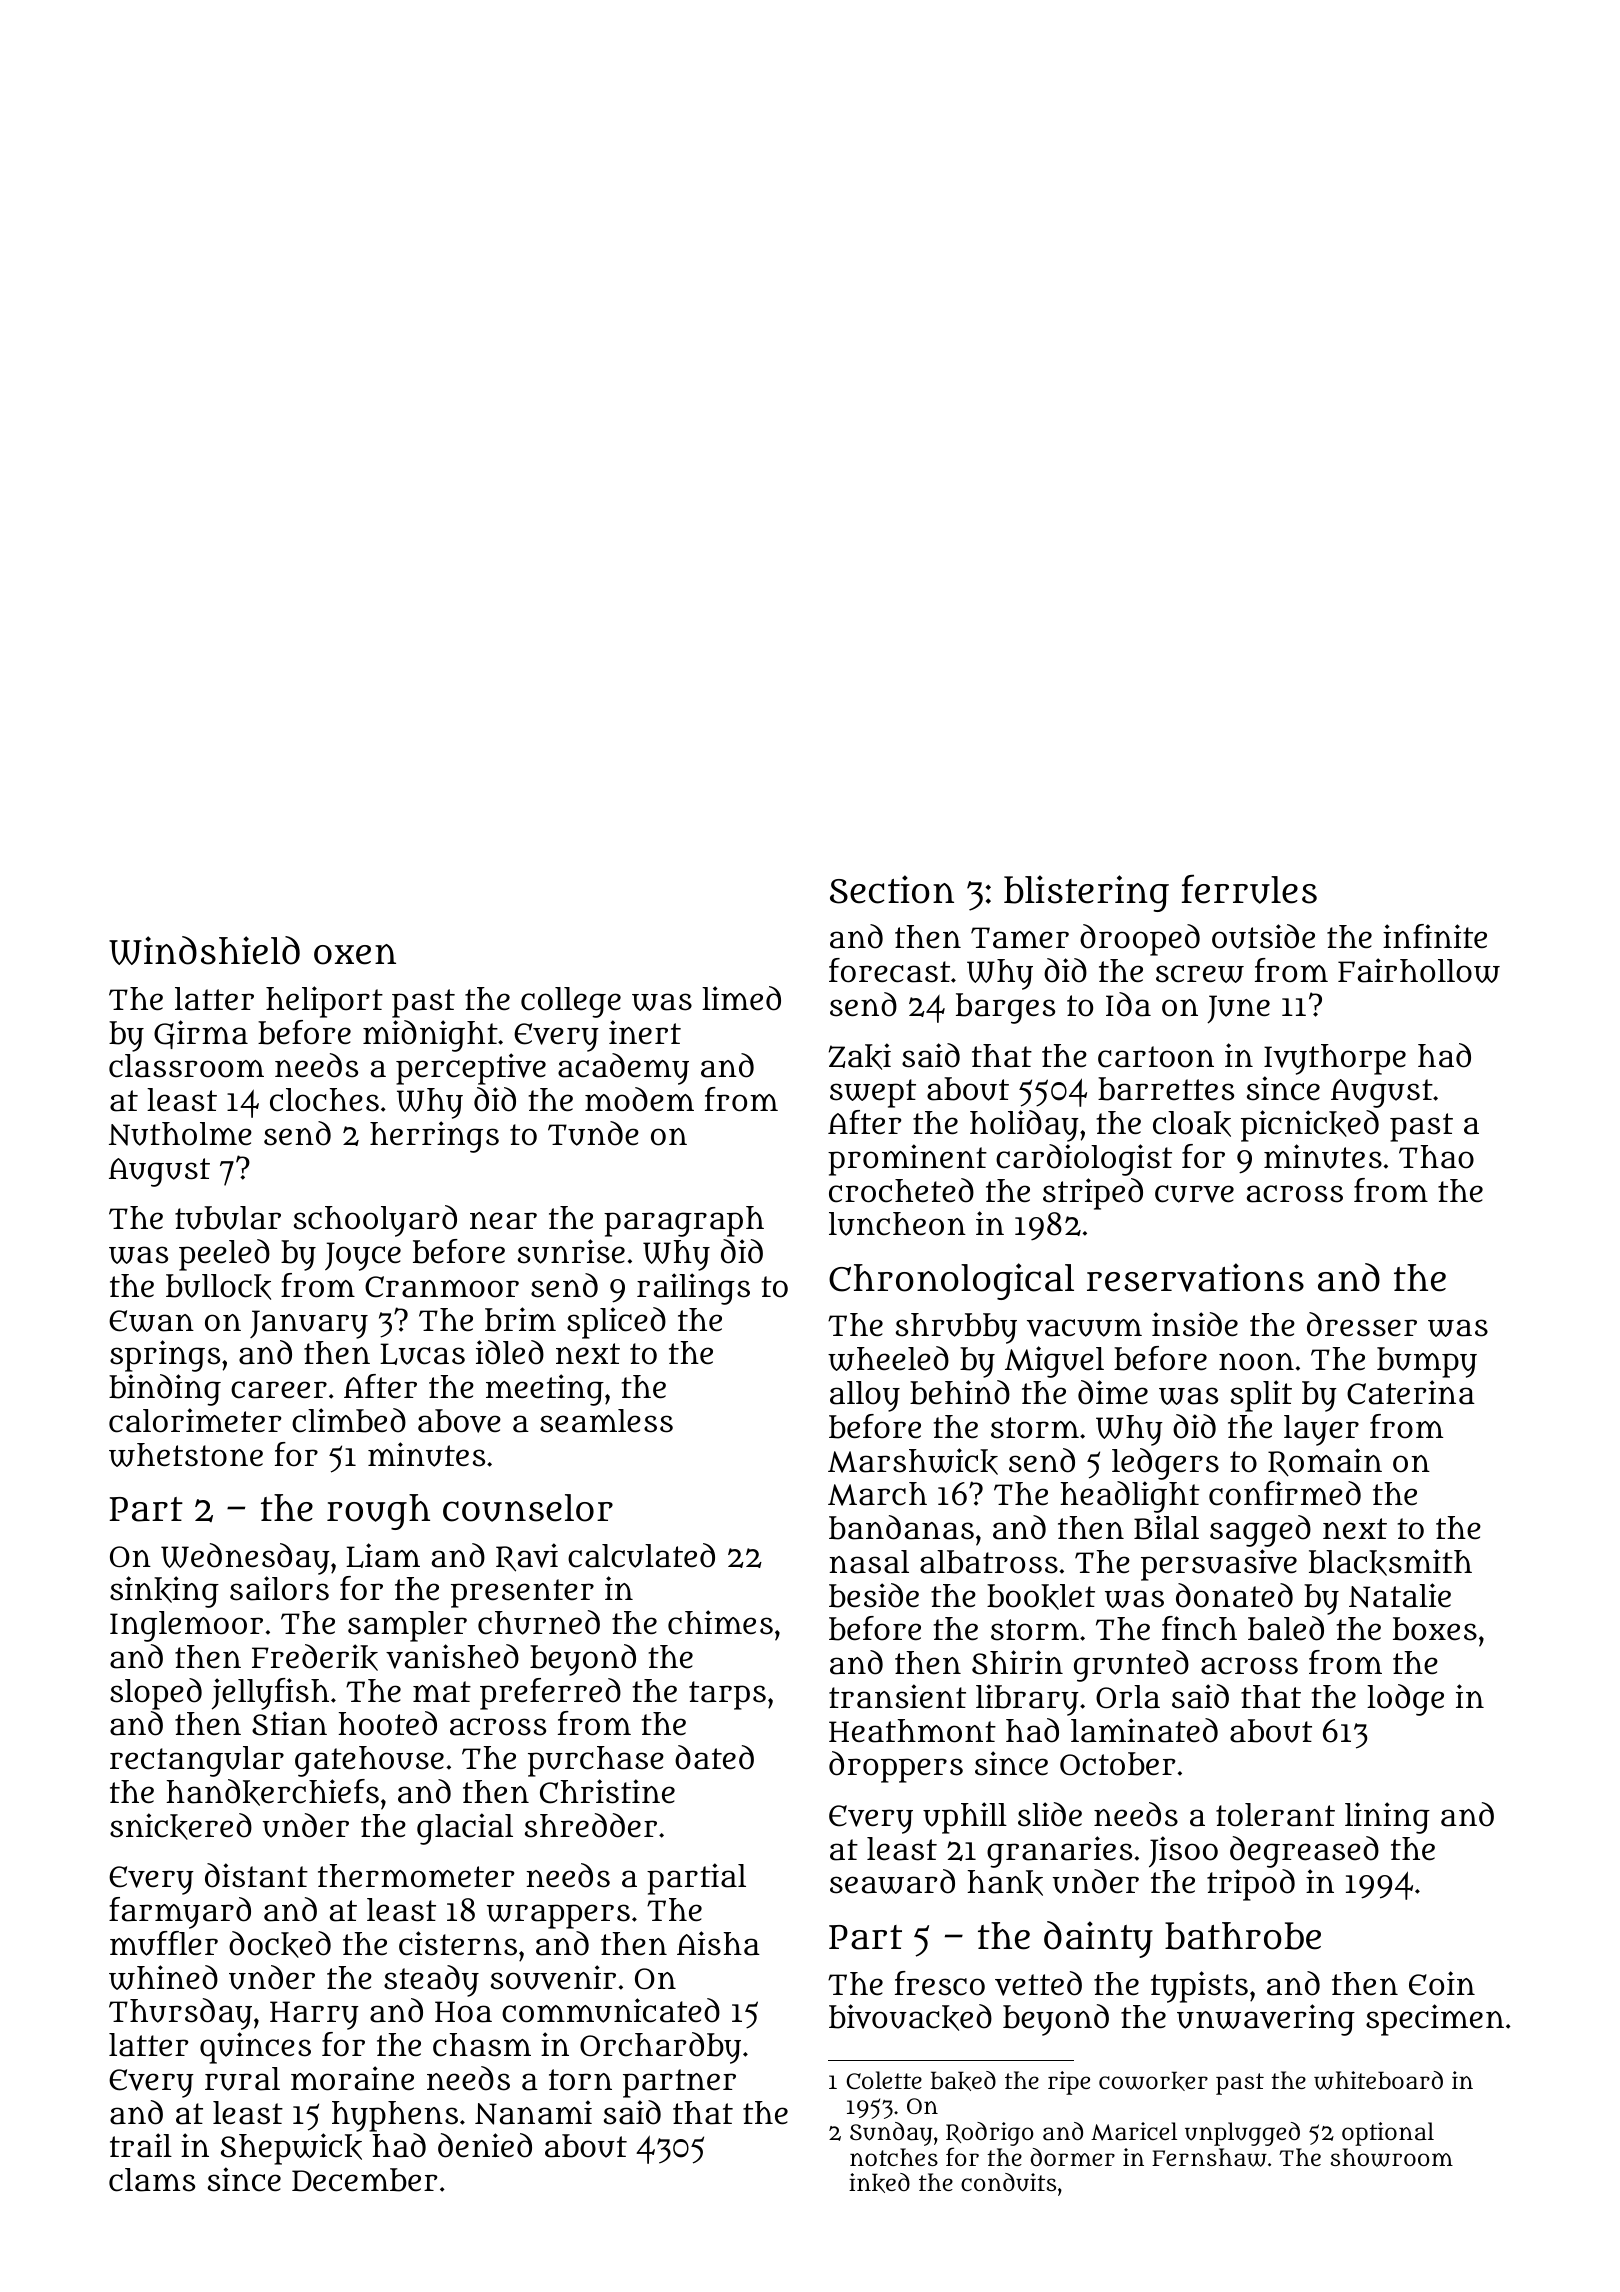 The width and height of the document is (1620, 2292). What do you see at coordinates (152, 2180) in the document?
I see `clams` at bounding box center [152, 2180].
